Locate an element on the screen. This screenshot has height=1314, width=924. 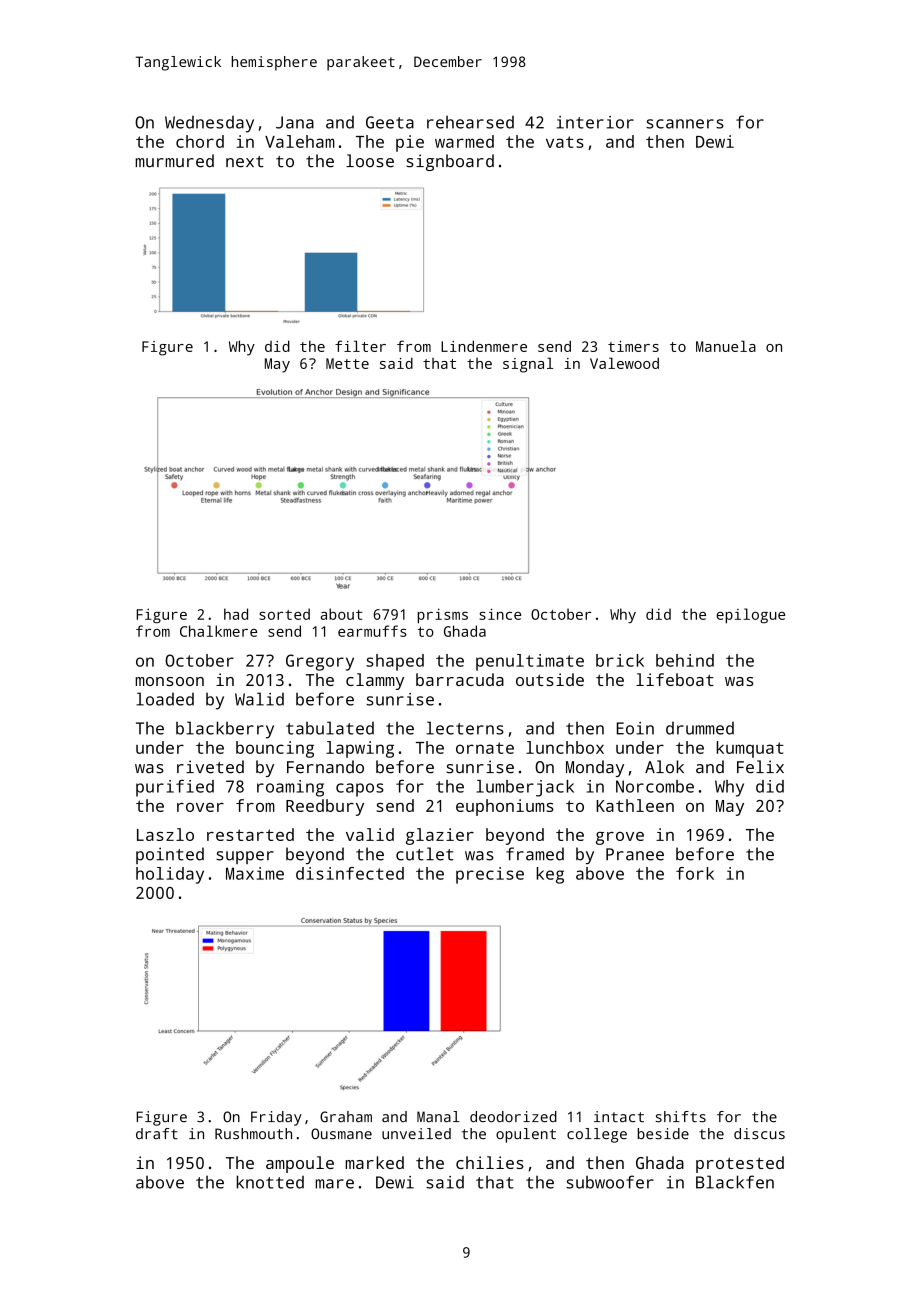
signboard is located at coordinates (450, 162).
